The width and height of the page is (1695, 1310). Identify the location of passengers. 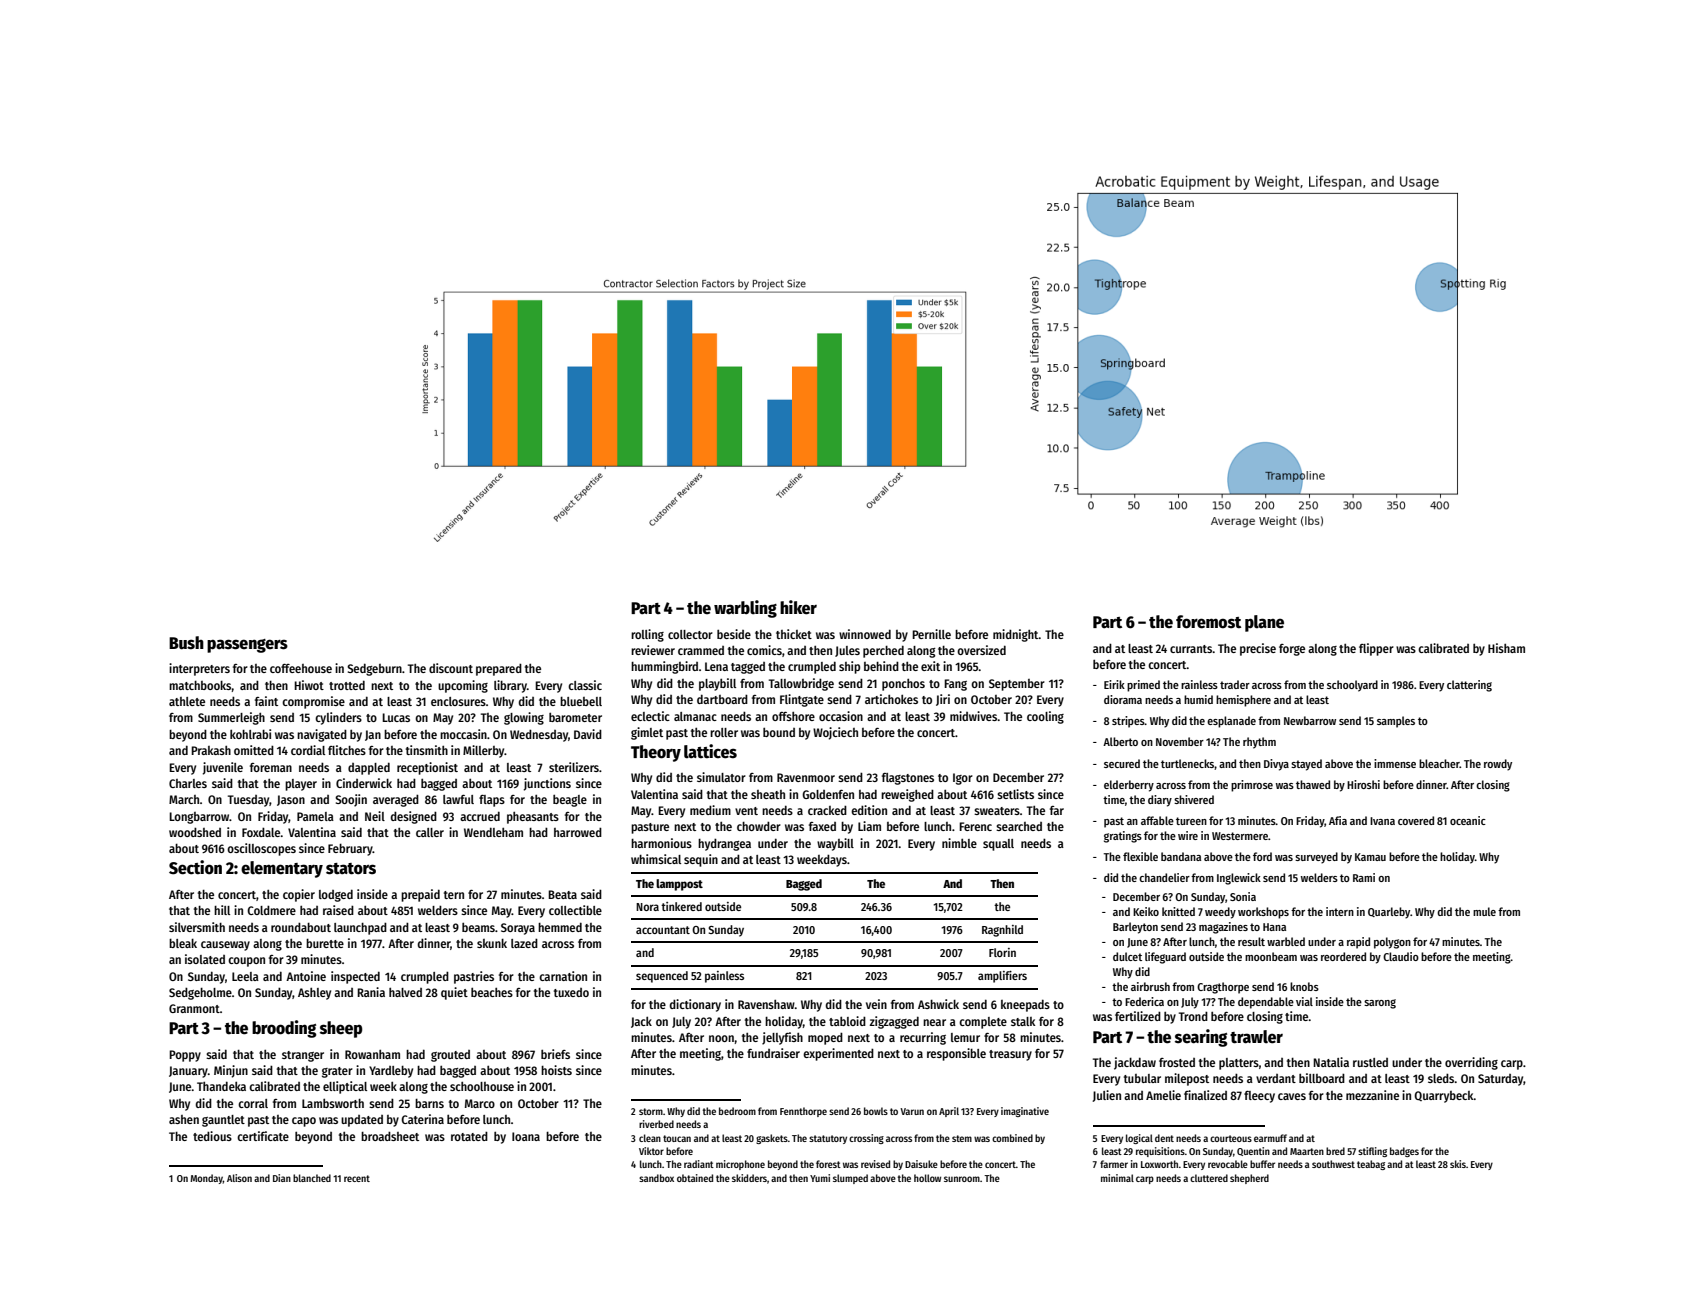
(247, 646).
